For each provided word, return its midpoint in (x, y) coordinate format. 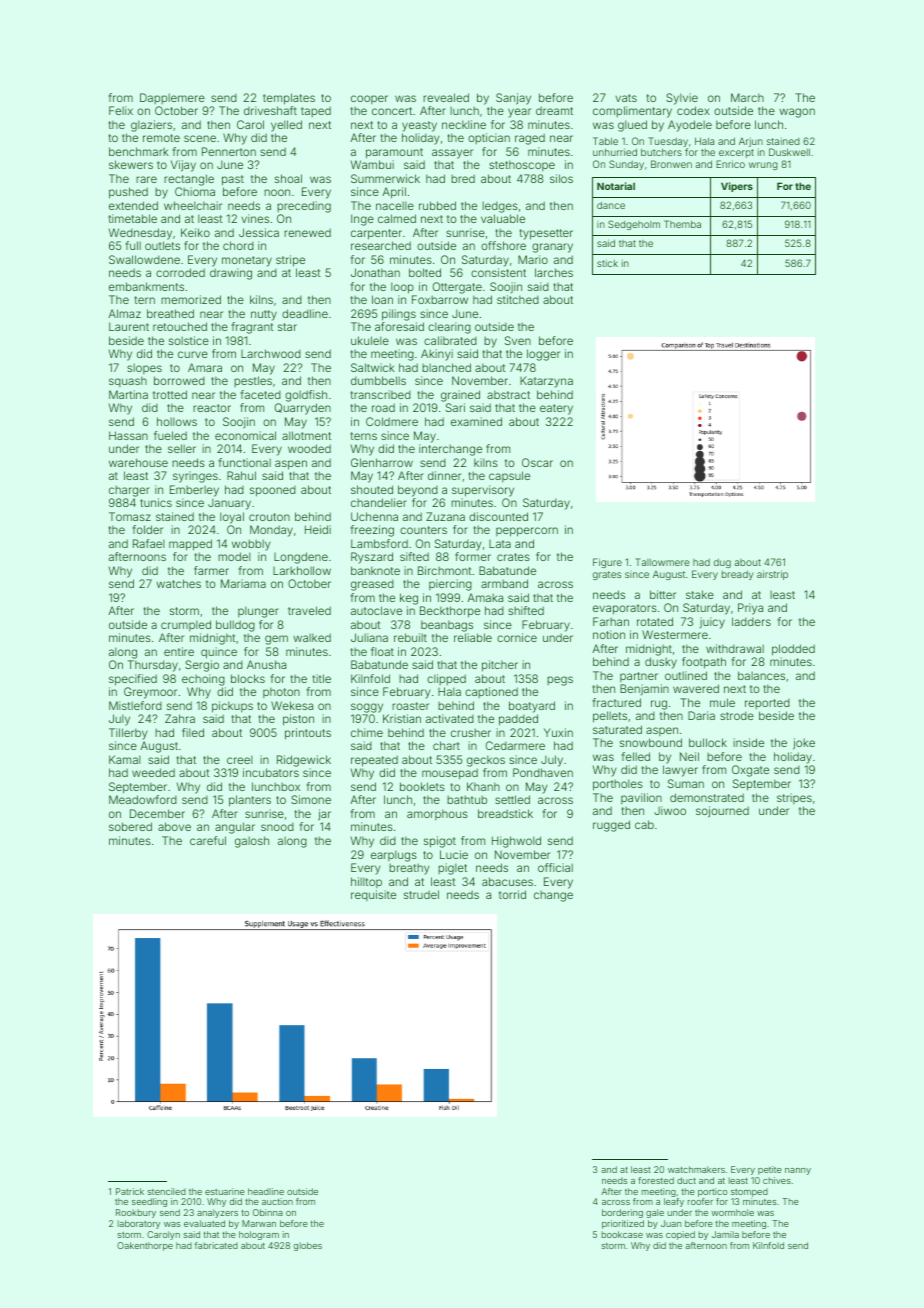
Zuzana (445, 516)
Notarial (616, 186)
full (133, 245)
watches (178, 583)
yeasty (419, 126)
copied (680, 1235)
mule (722, 702)
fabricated (216, 1245)
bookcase (622, 1234)
